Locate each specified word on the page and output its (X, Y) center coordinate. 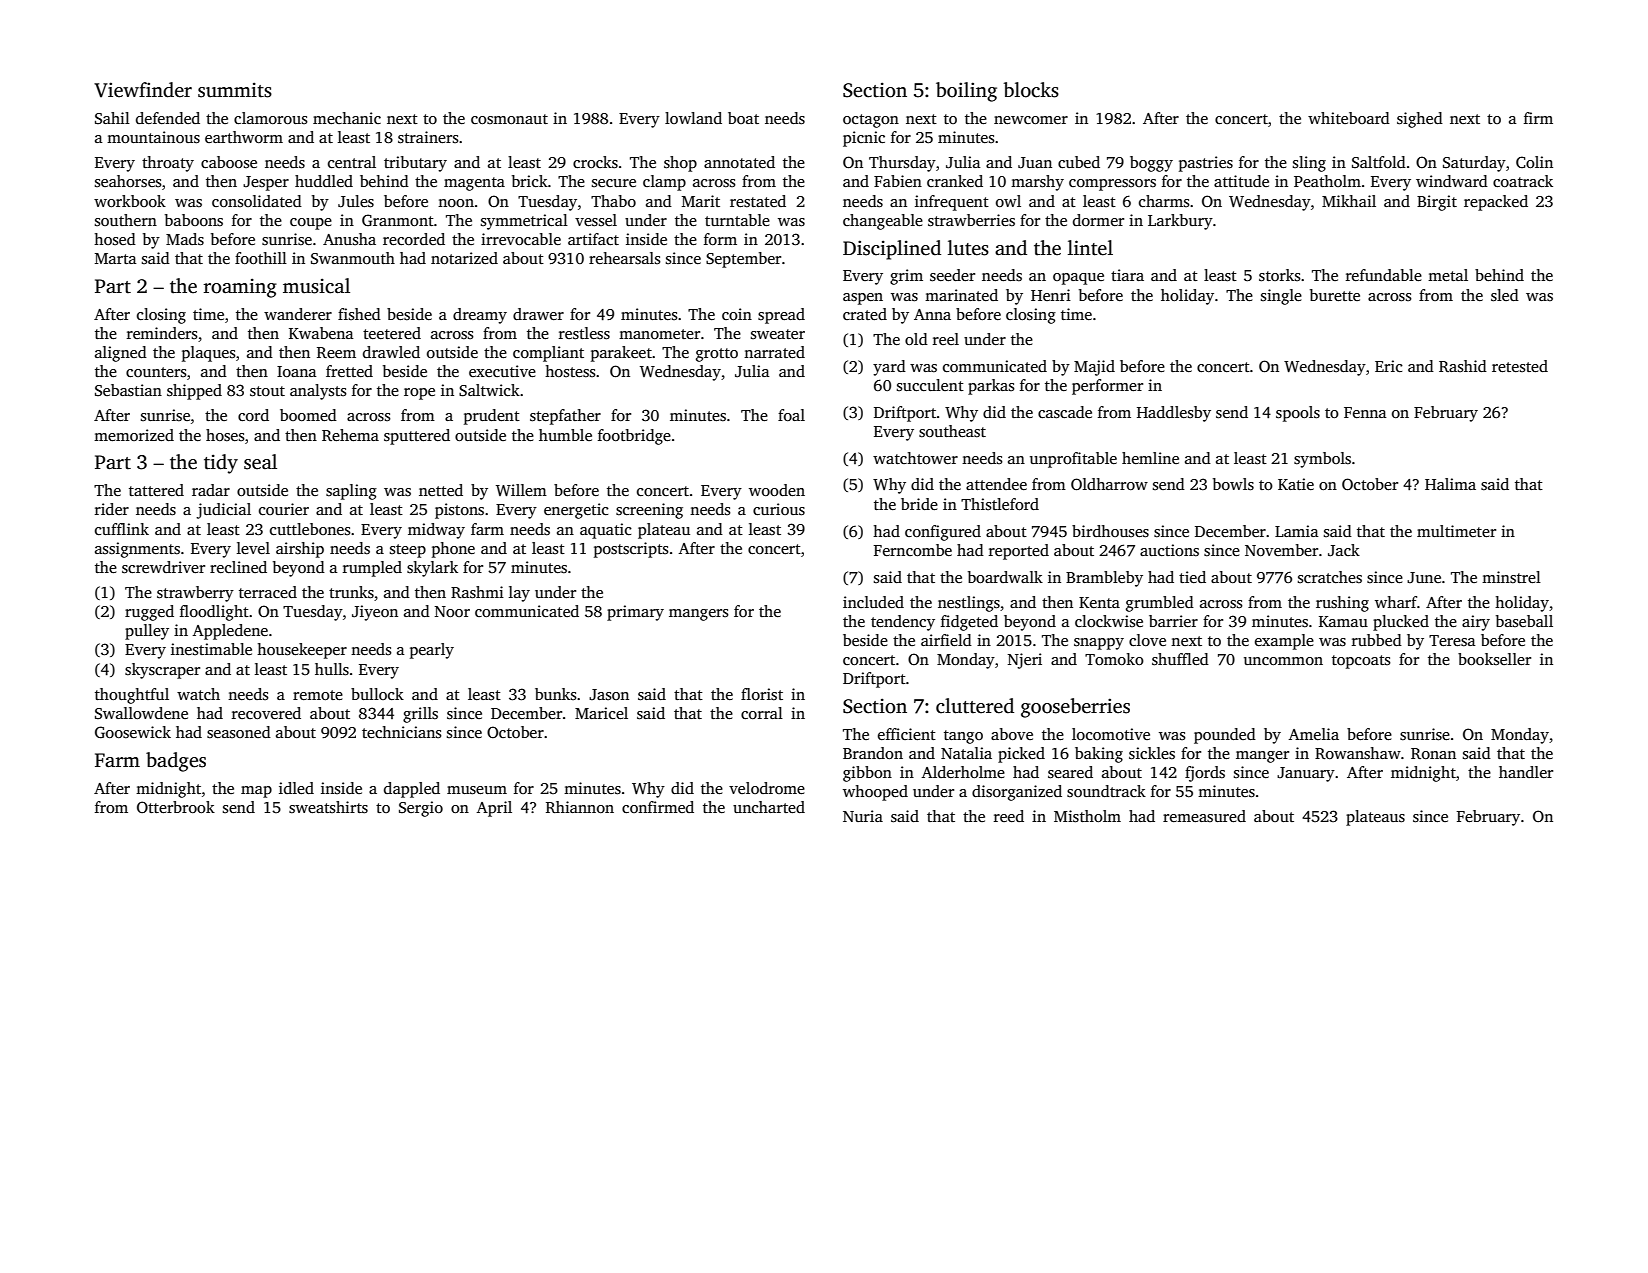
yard (889, 368)
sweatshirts (328, 807)
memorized (134, 435)
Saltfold (1379, 162)
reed (1009, 816)
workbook (130, 201)
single (1281, 297)
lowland (693, 118)
